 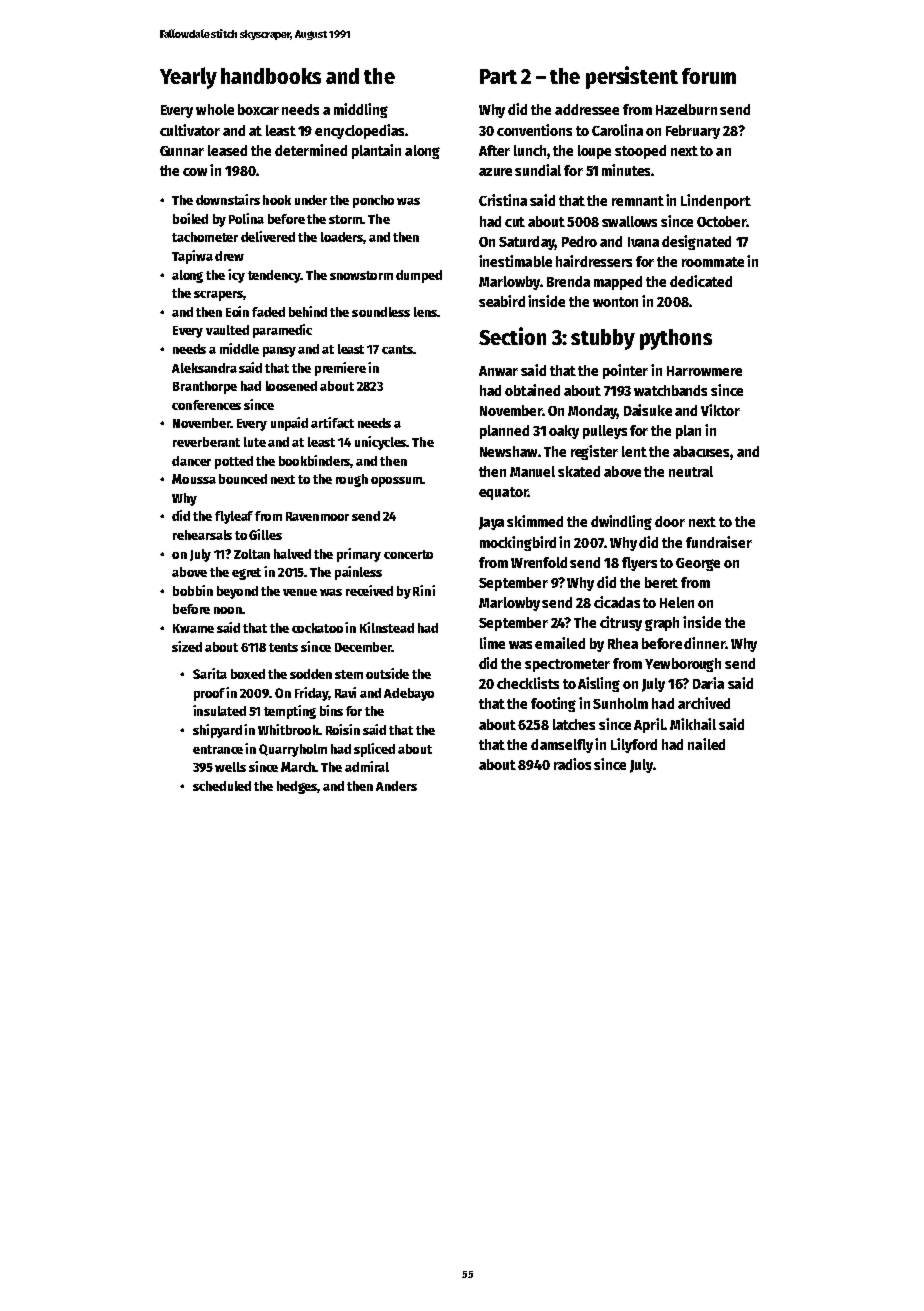 What do you see at coordinates (188, 78) in the screenshot?
I see `Yearly` at bounding box center [188, 78].
